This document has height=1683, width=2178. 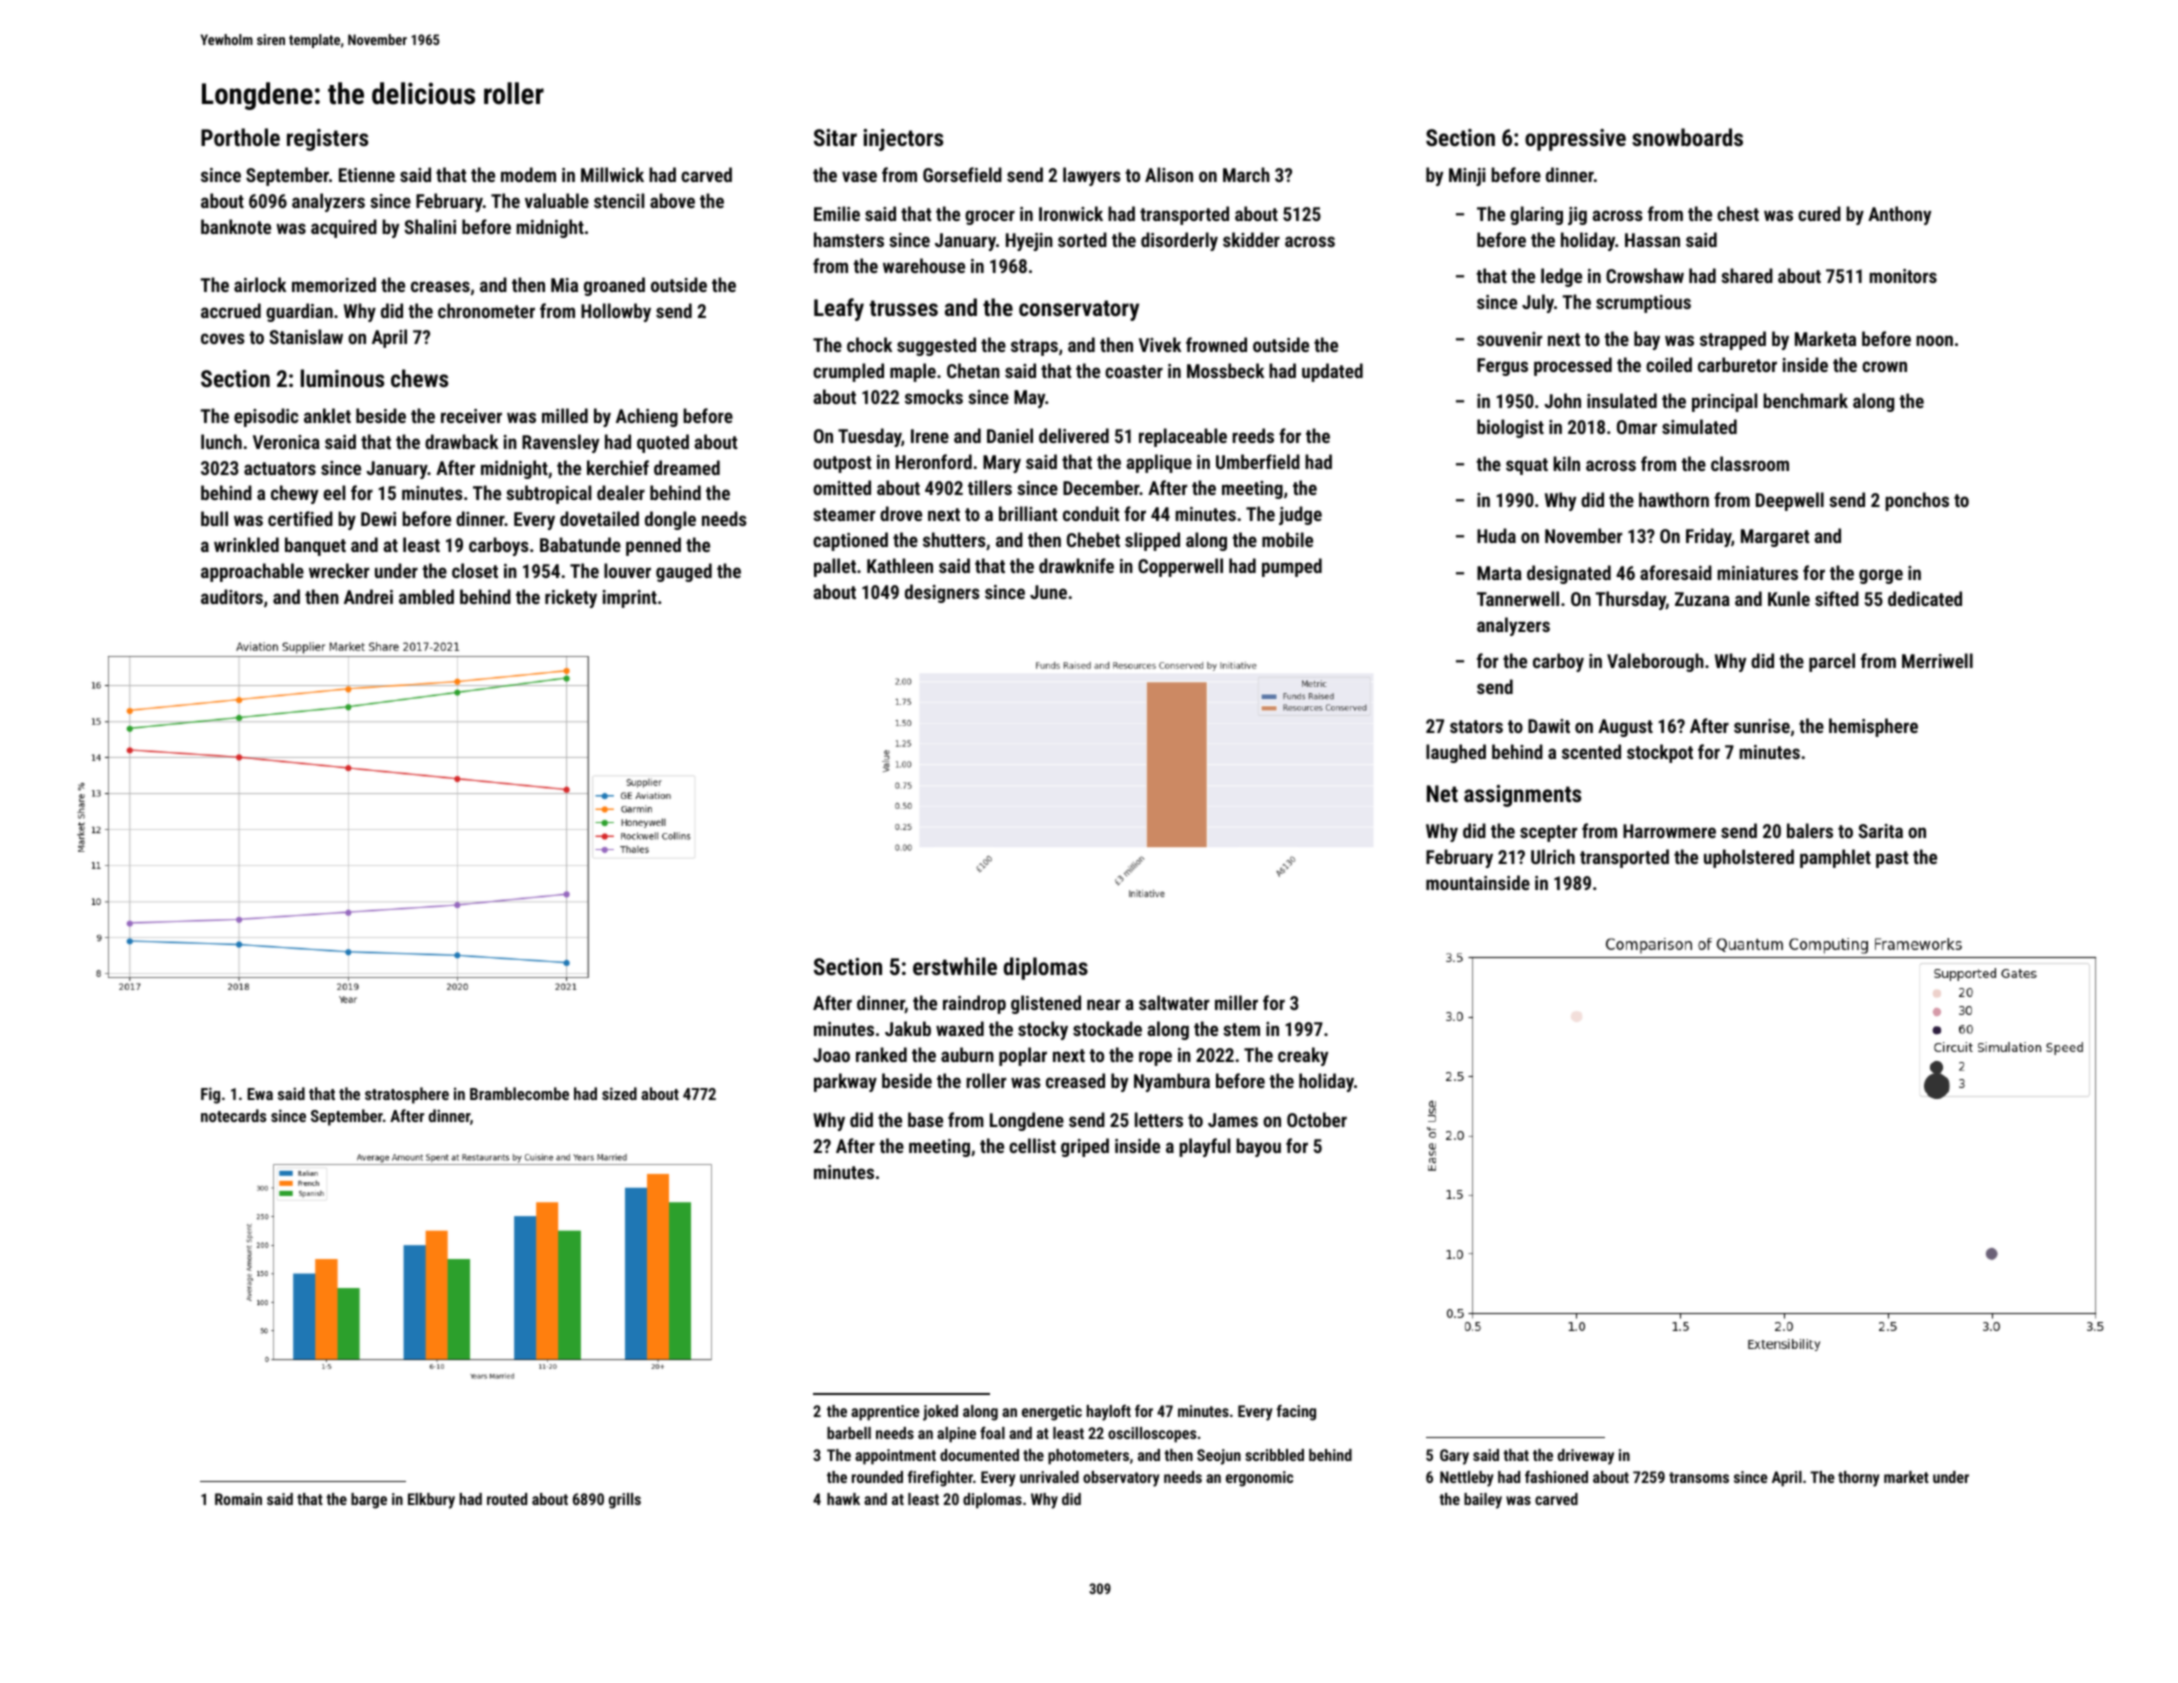 What do you see at coordinates (625, 1501) in the document?
I see `grills` at bounding box center [625, 1501].
